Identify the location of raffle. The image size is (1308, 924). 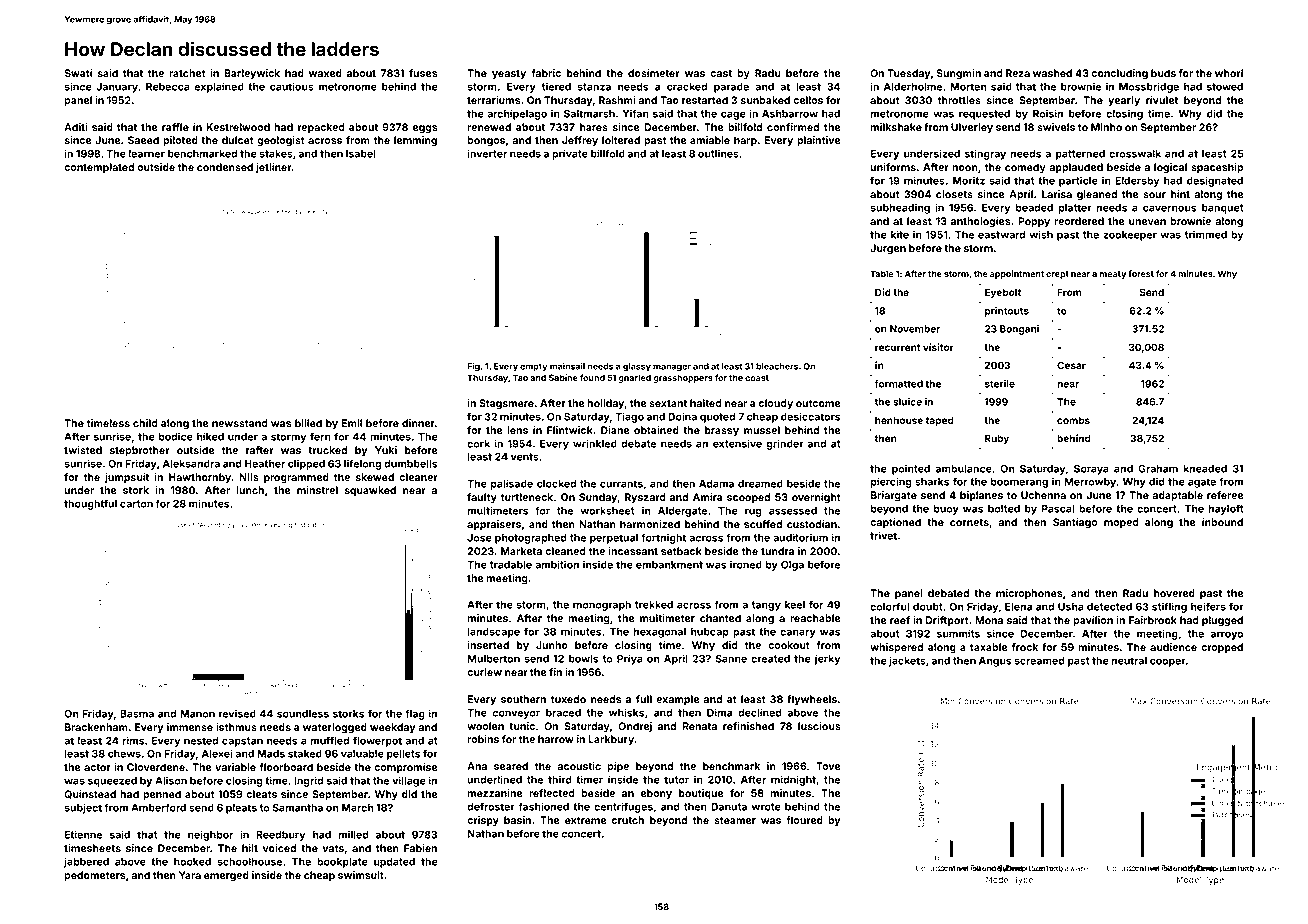
(175, 127).
